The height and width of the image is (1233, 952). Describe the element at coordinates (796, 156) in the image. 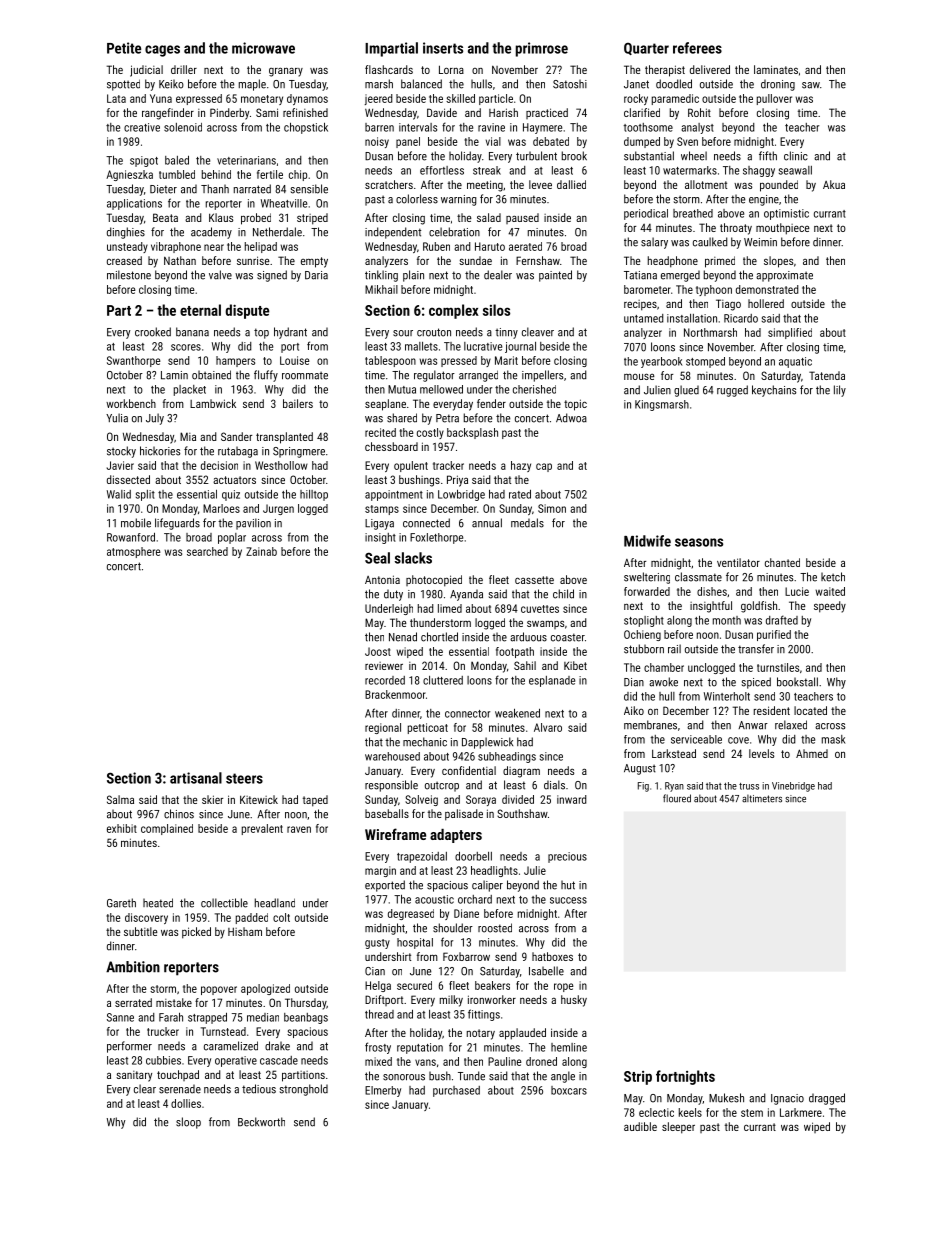

I see `clinic` at that location.
